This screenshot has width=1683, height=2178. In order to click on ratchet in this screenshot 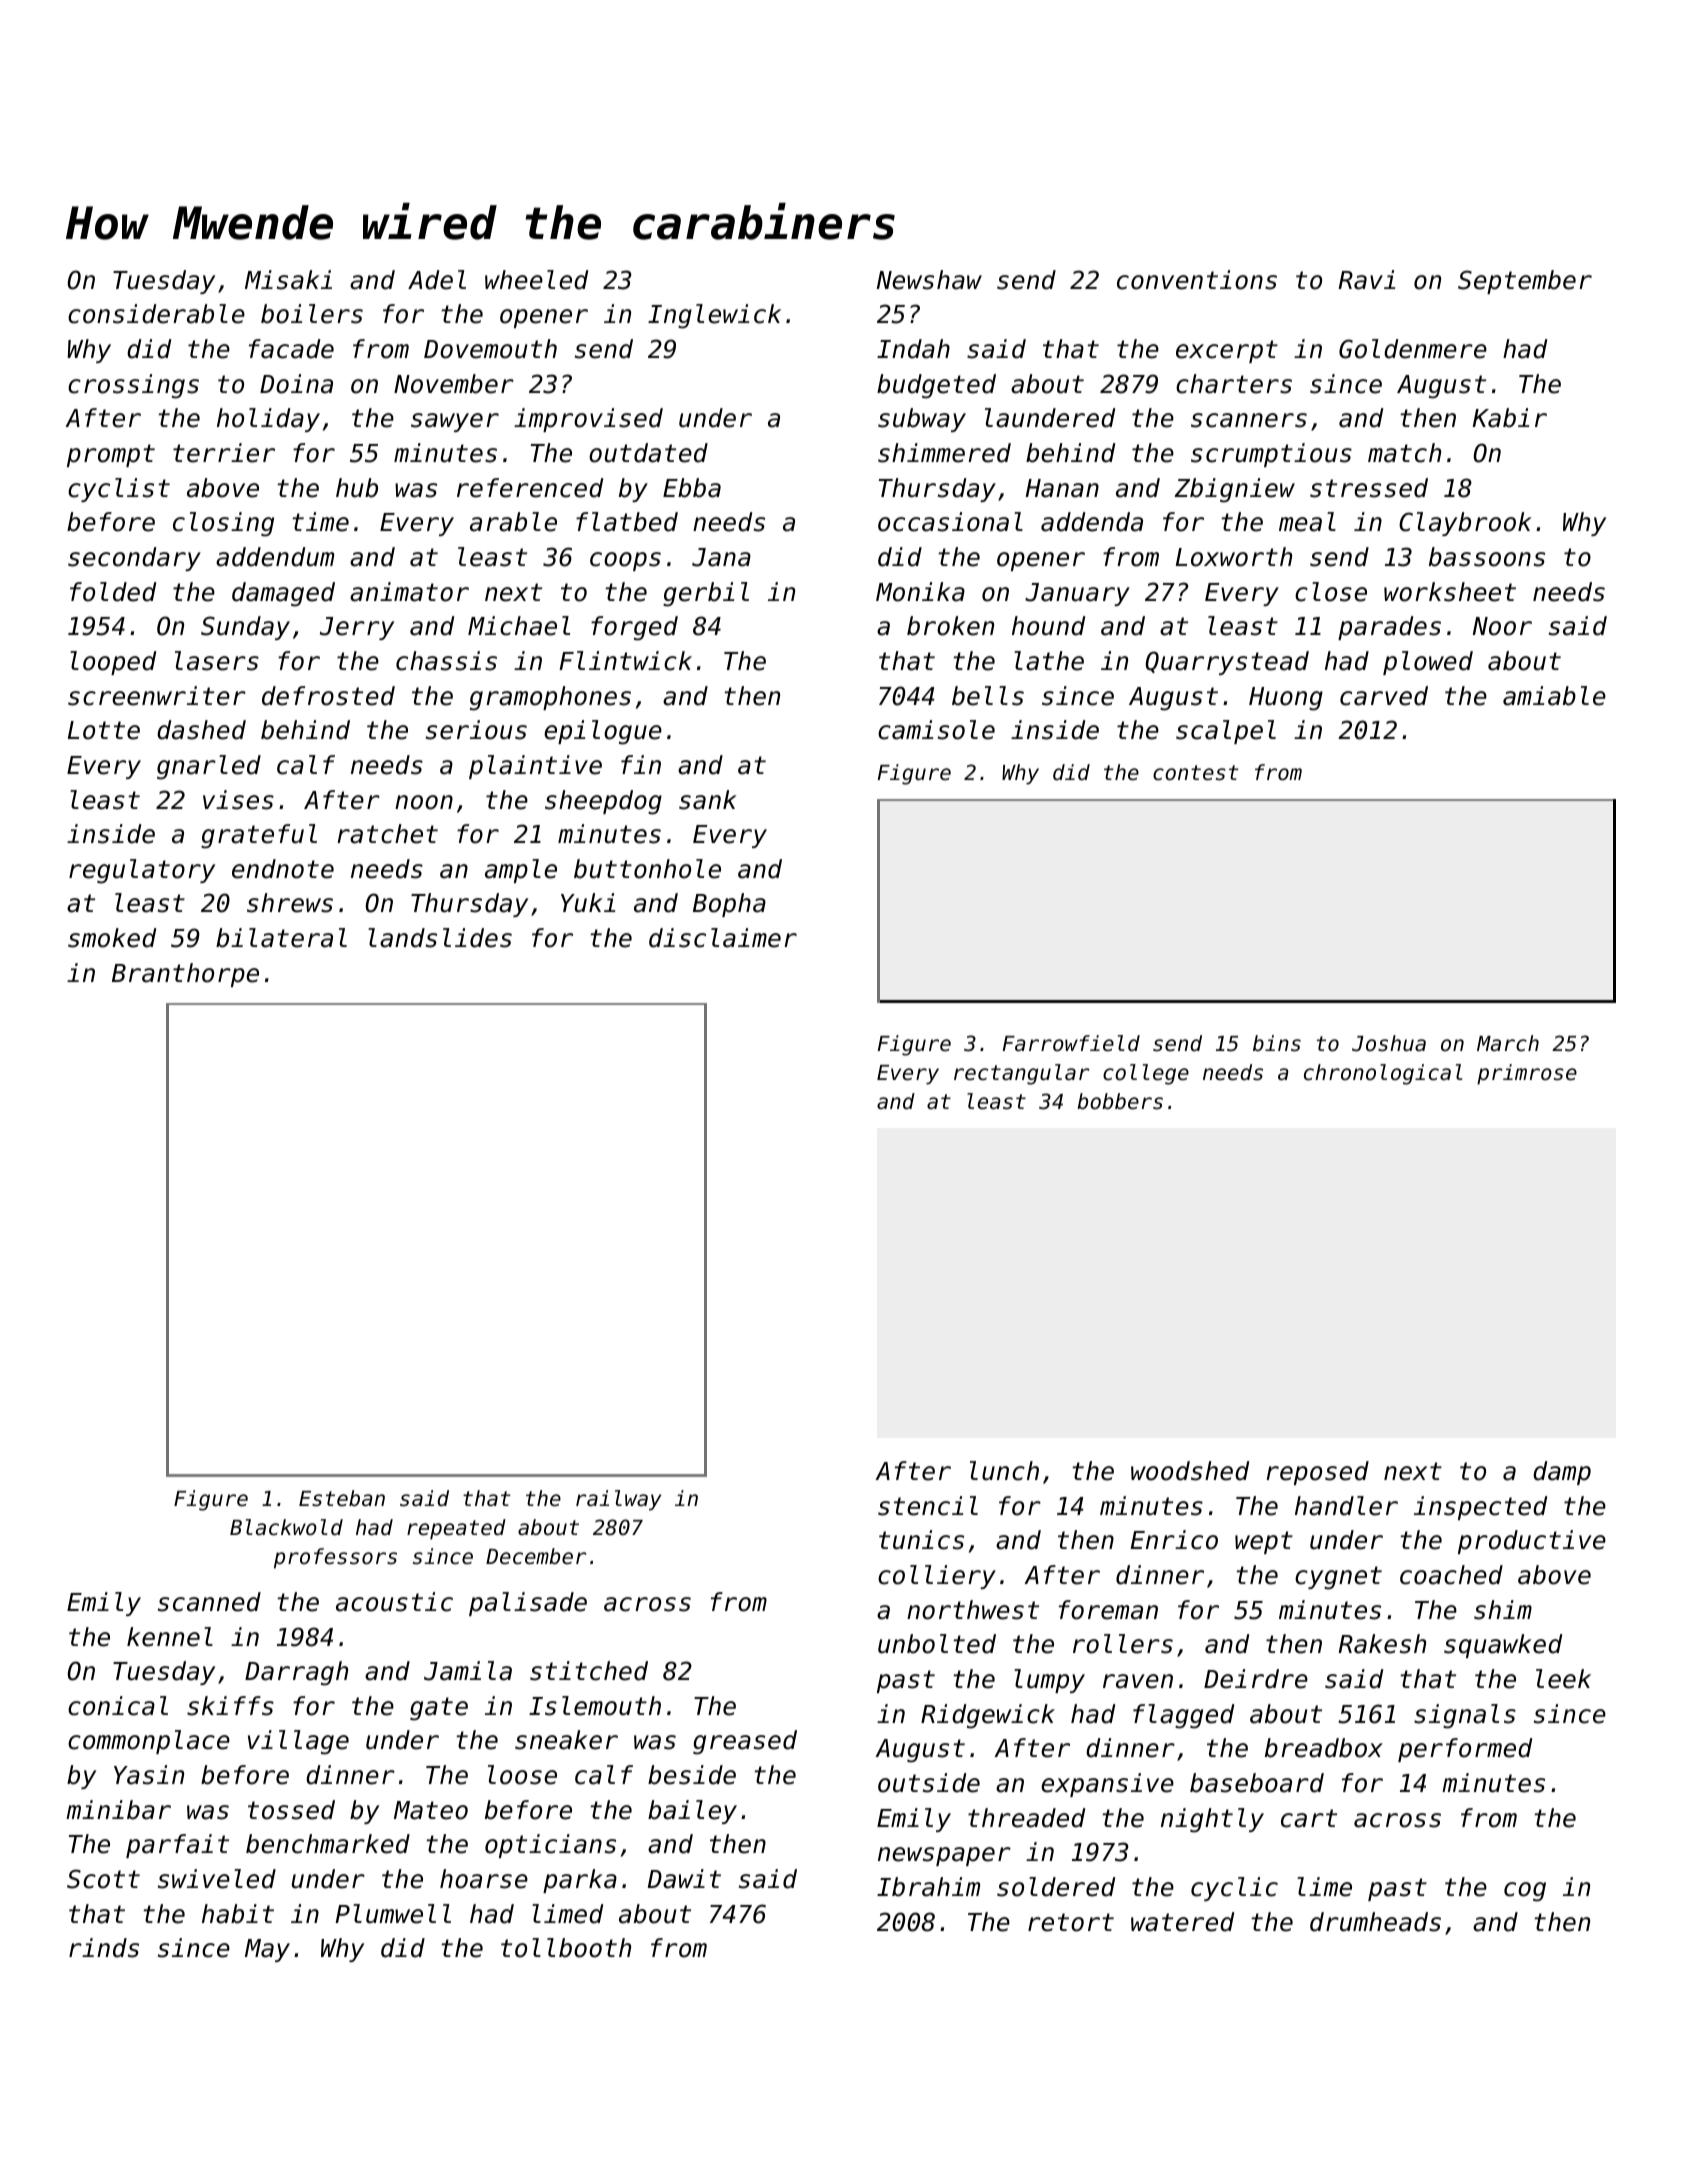, I will do `click(387, 834)`.
